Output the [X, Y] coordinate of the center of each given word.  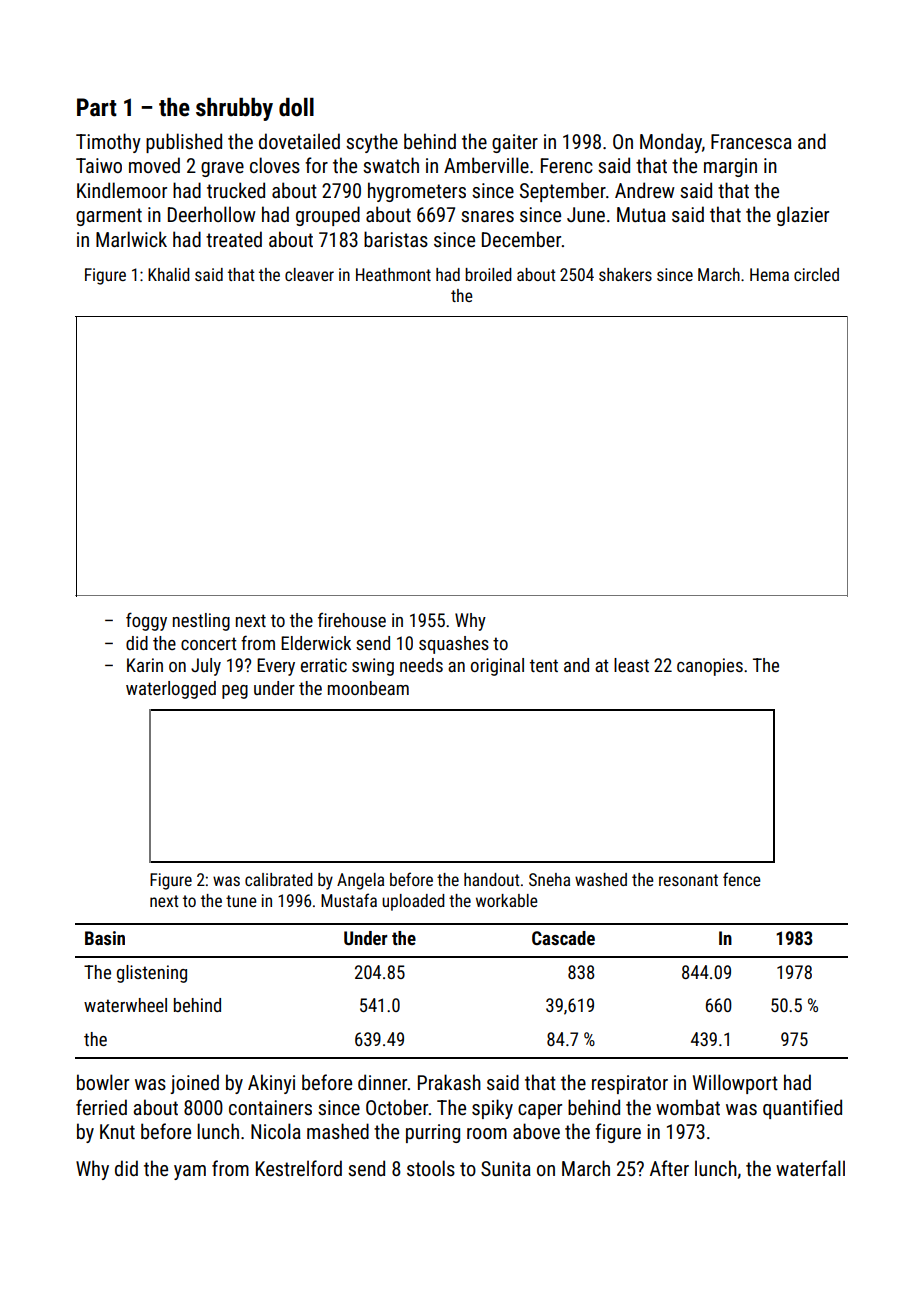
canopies [710, 667]
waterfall [810, 1168]
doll [296, 107]
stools [431, 1168]
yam [190, 1172]
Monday [671, 143]
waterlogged [171, 690]
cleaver [309, 274]
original [497, 667]
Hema [769, 274]
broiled [488, 274]
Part [97, 107]
